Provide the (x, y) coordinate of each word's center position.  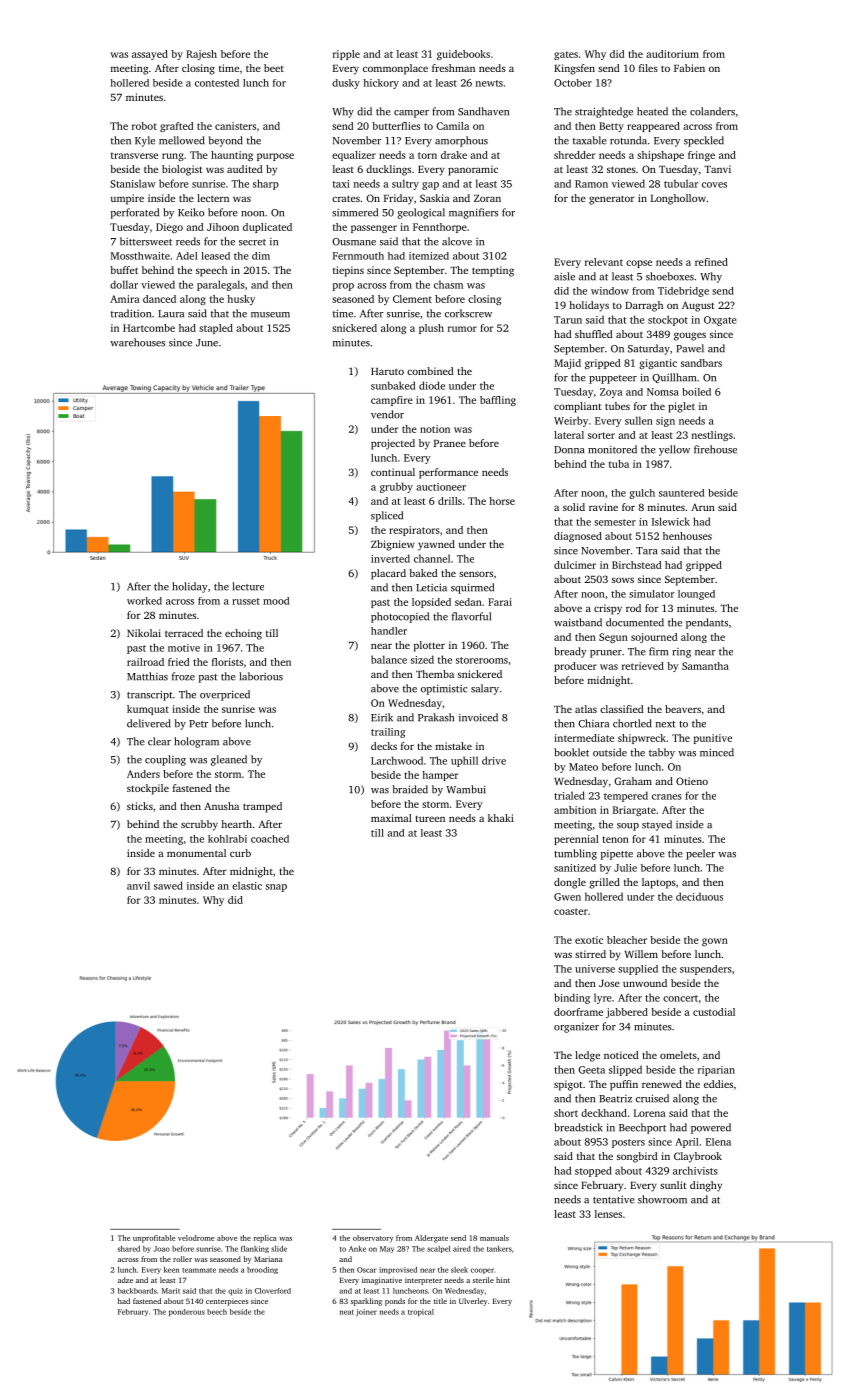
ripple (346, 55)
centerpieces (227, 1303)
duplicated (267, 228)
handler (389, 631)
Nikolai (144, 633)
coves (714, 185)
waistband (578, 622)
